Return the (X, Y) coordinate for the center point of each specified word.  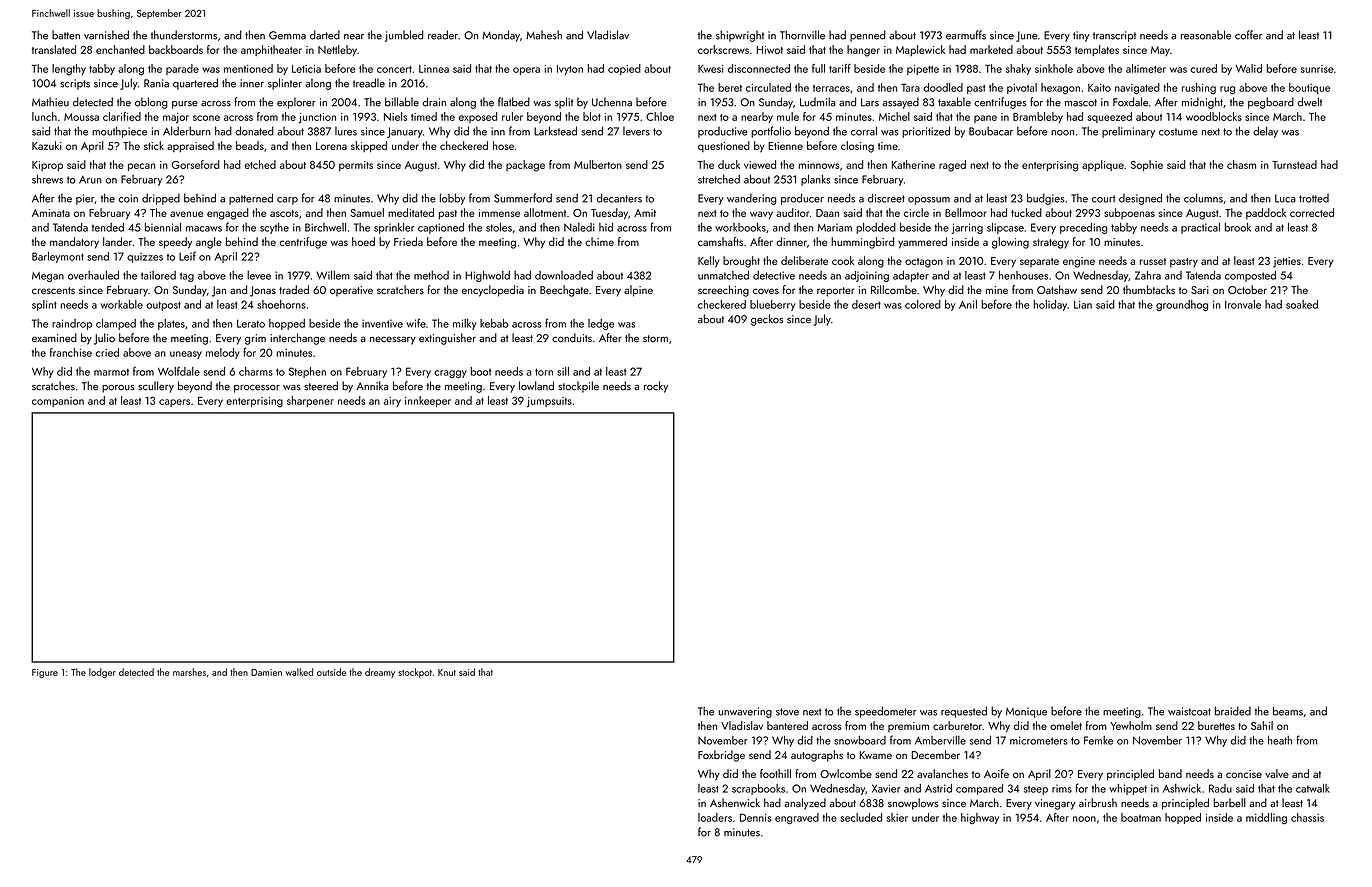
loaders (715, 817)
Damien (266, 672)
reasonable (1206, 35)
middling (1266, 819)
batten (66, 35)
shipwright (740, 36)
